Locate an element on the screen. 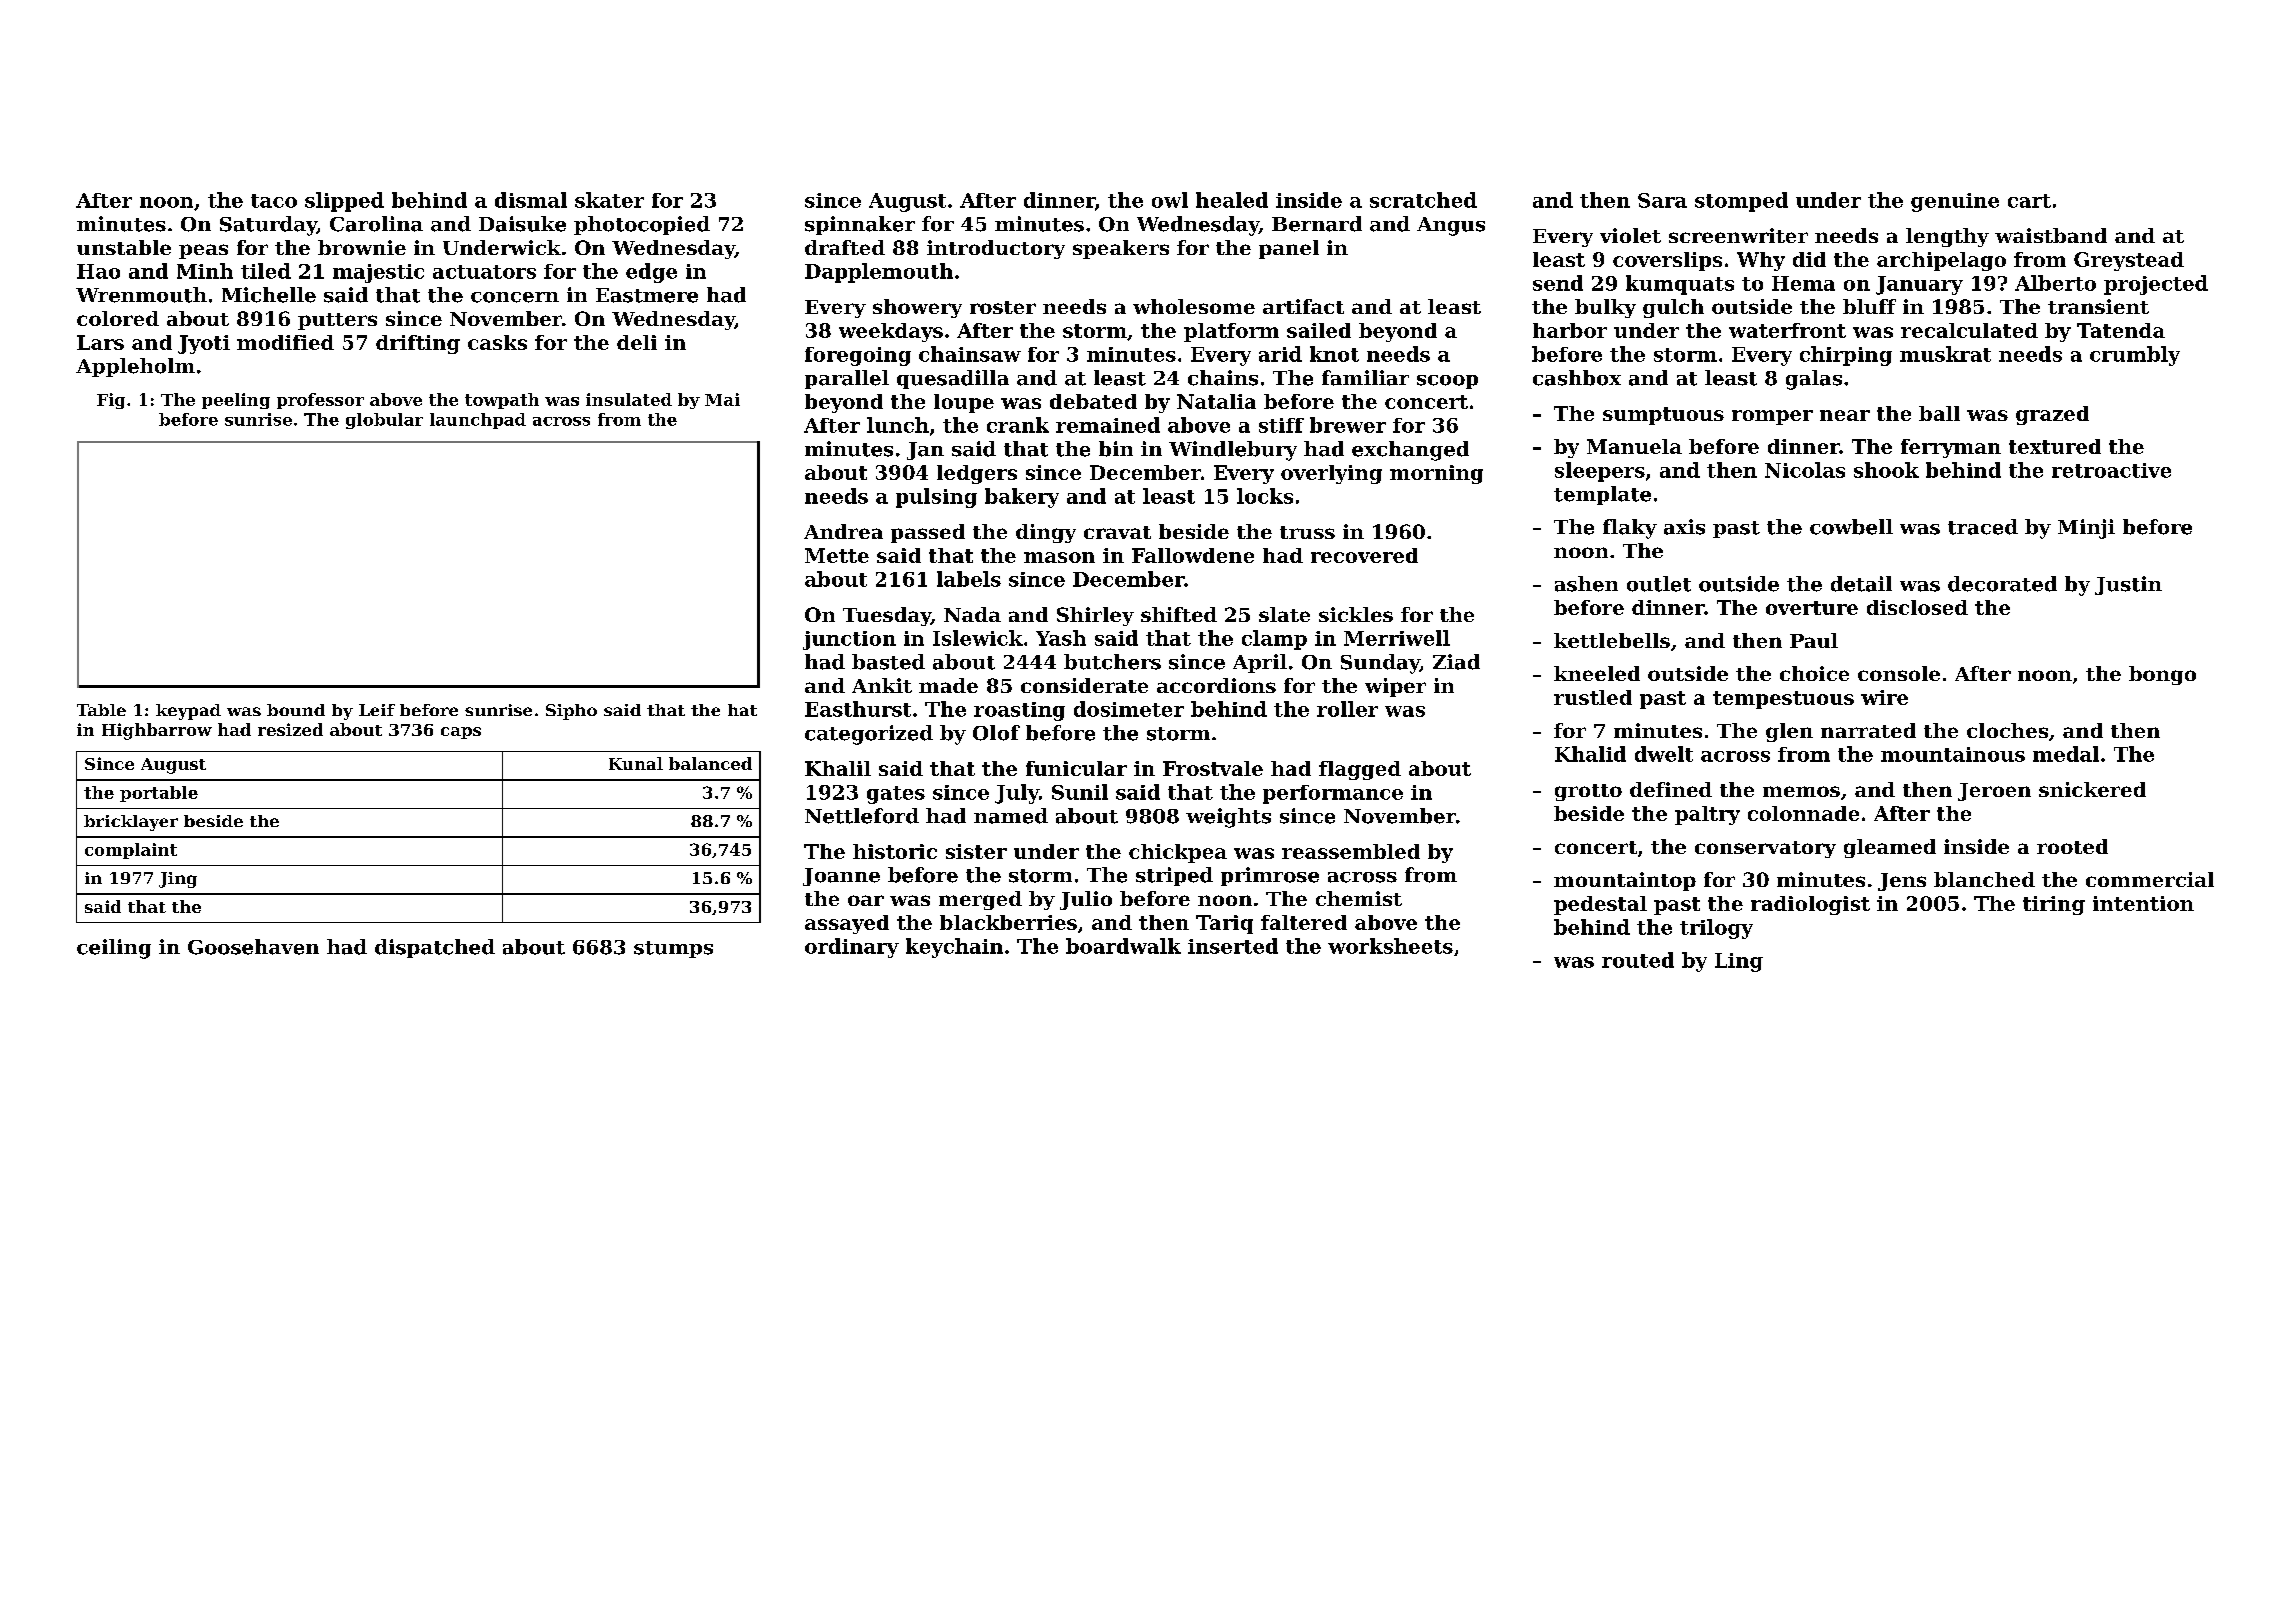 The image size is (2292, 1620). photocopied is located at coordinates (642, 225).
